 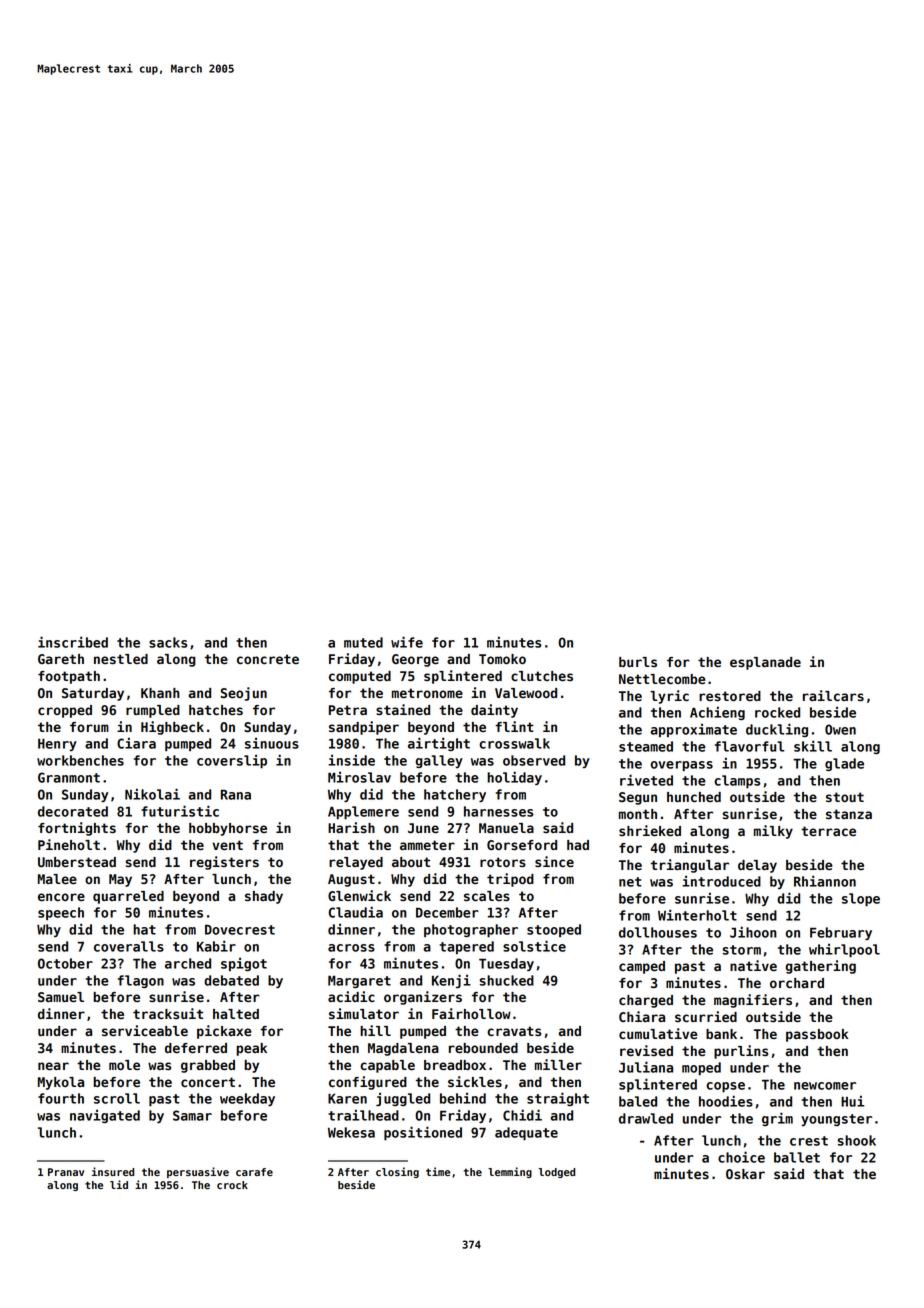 I want to click on shady, so click(x=264, y=897).
